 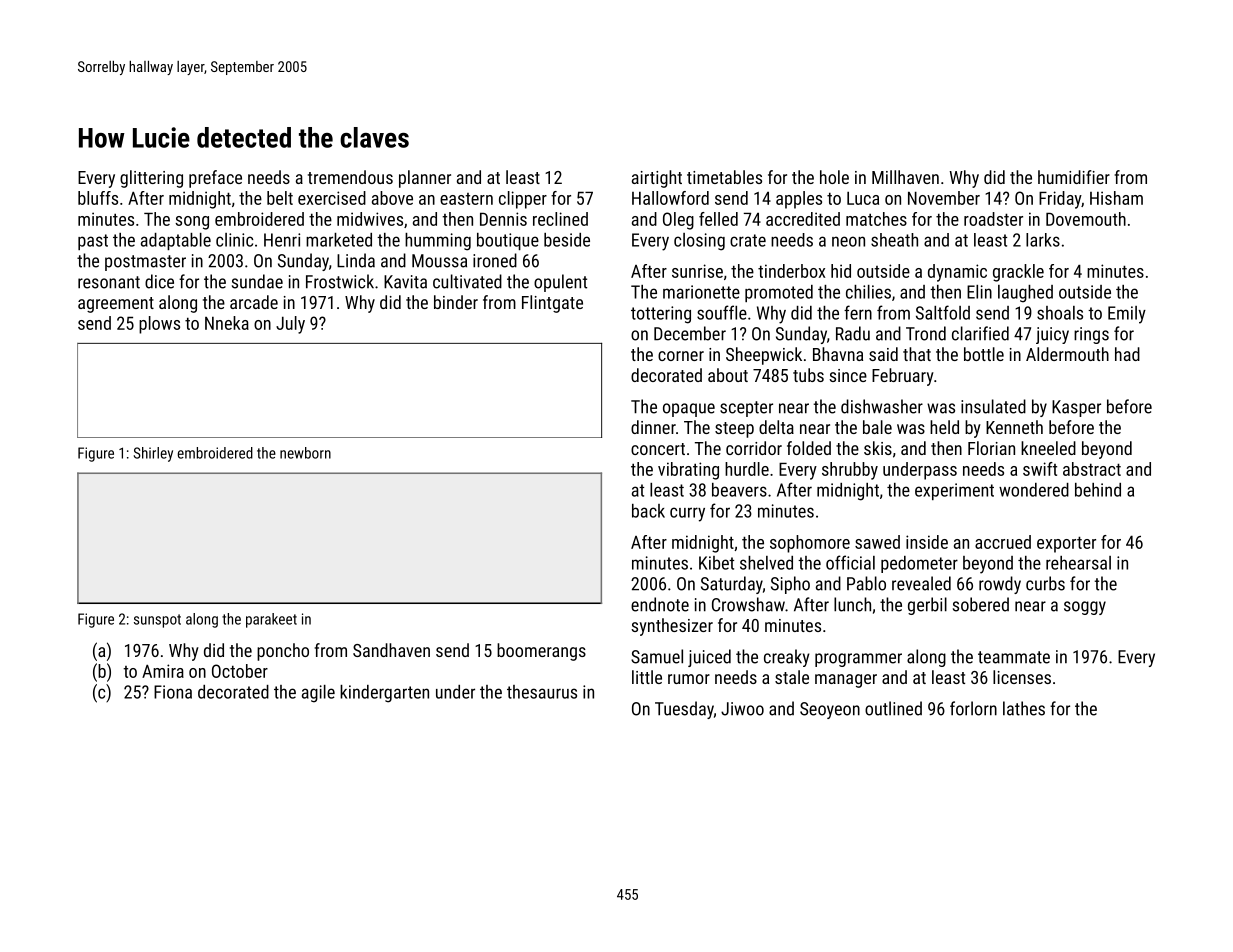 What do you see at coordinates (653, 427) in the screenshot?
I see `dinner` at bounding box center [653, 427].
